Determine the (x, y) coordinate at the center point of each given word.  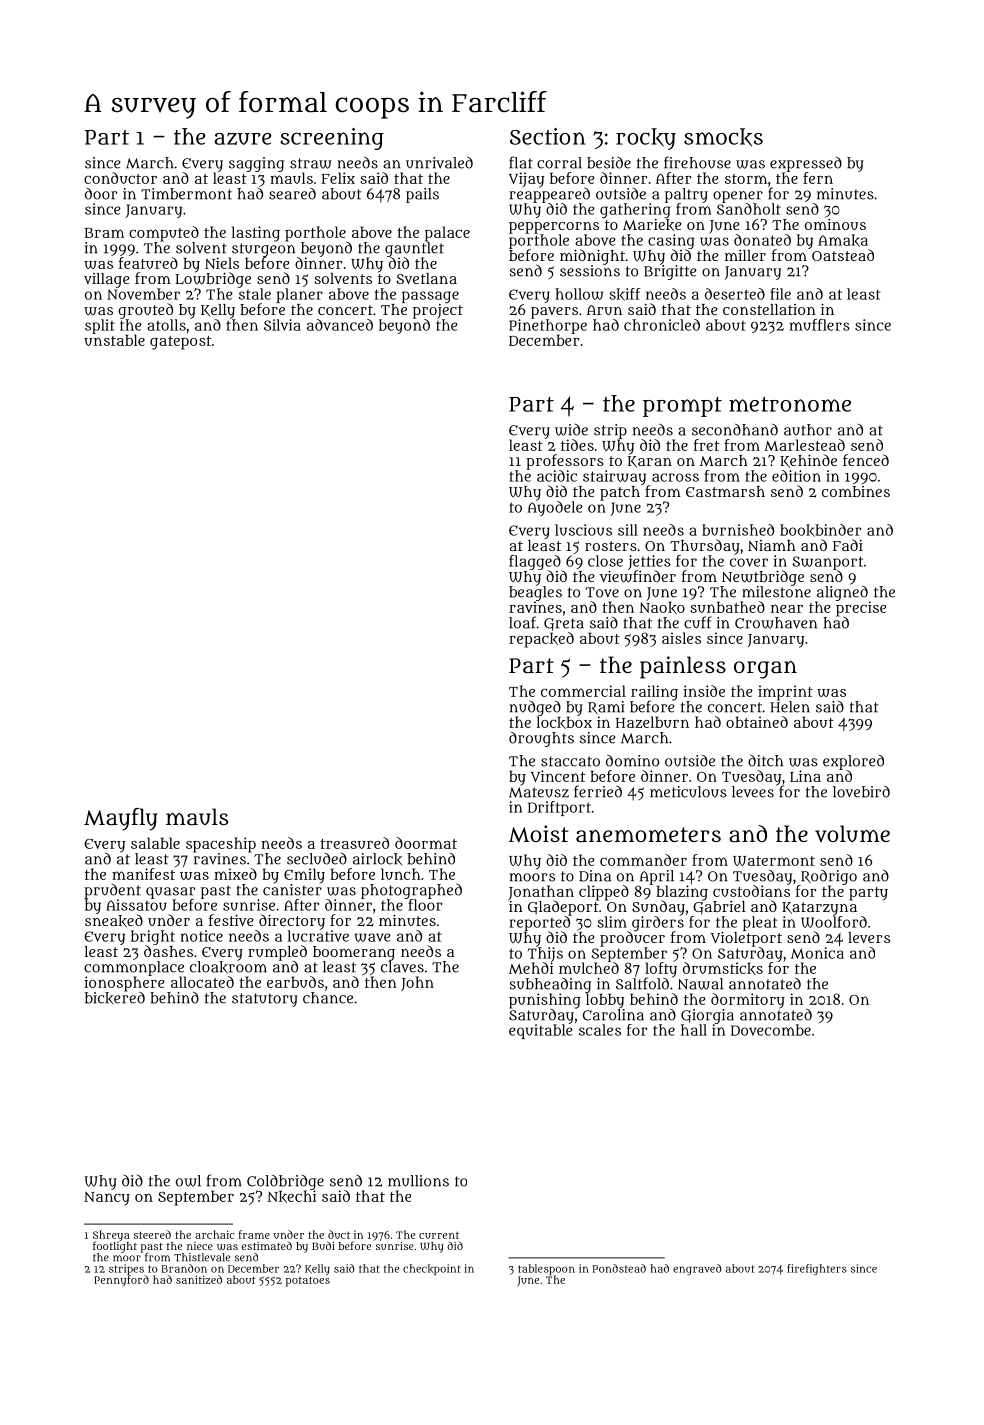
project (438, 311)
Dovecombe (771, 1030)
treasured (354, 843)
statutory (265, 1000)
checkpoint (432, 1269)
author (808, 430)
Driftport (559, 808)
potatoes (308, 1281)
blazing (682, 892)
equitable (541, 1031)
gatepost (180, 343)
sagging (256, 164)
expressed (806, 164)
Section (547, 136)
